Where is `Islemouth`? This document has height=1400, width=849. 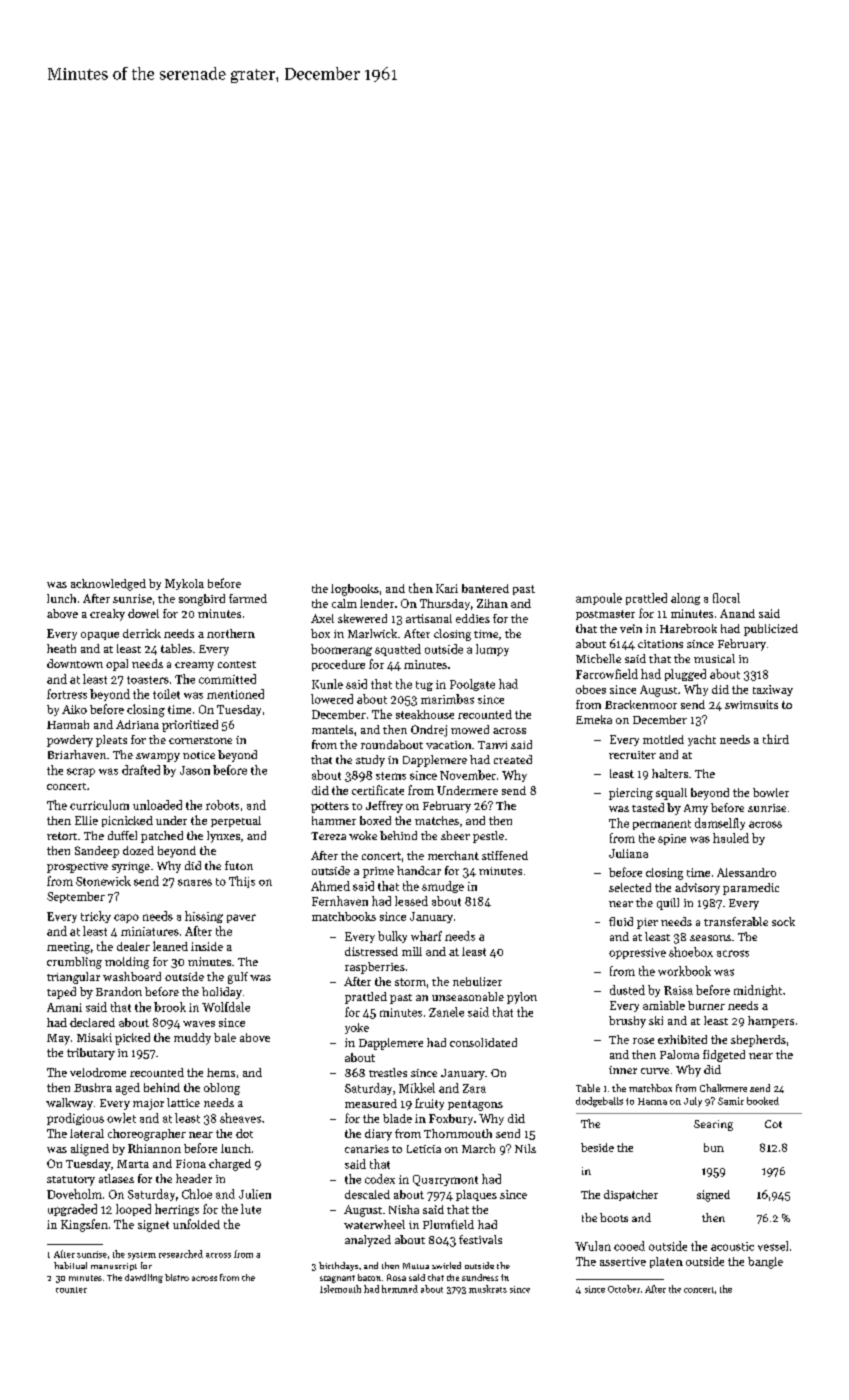 Islemouth is located at coordinates (340, 1289).
